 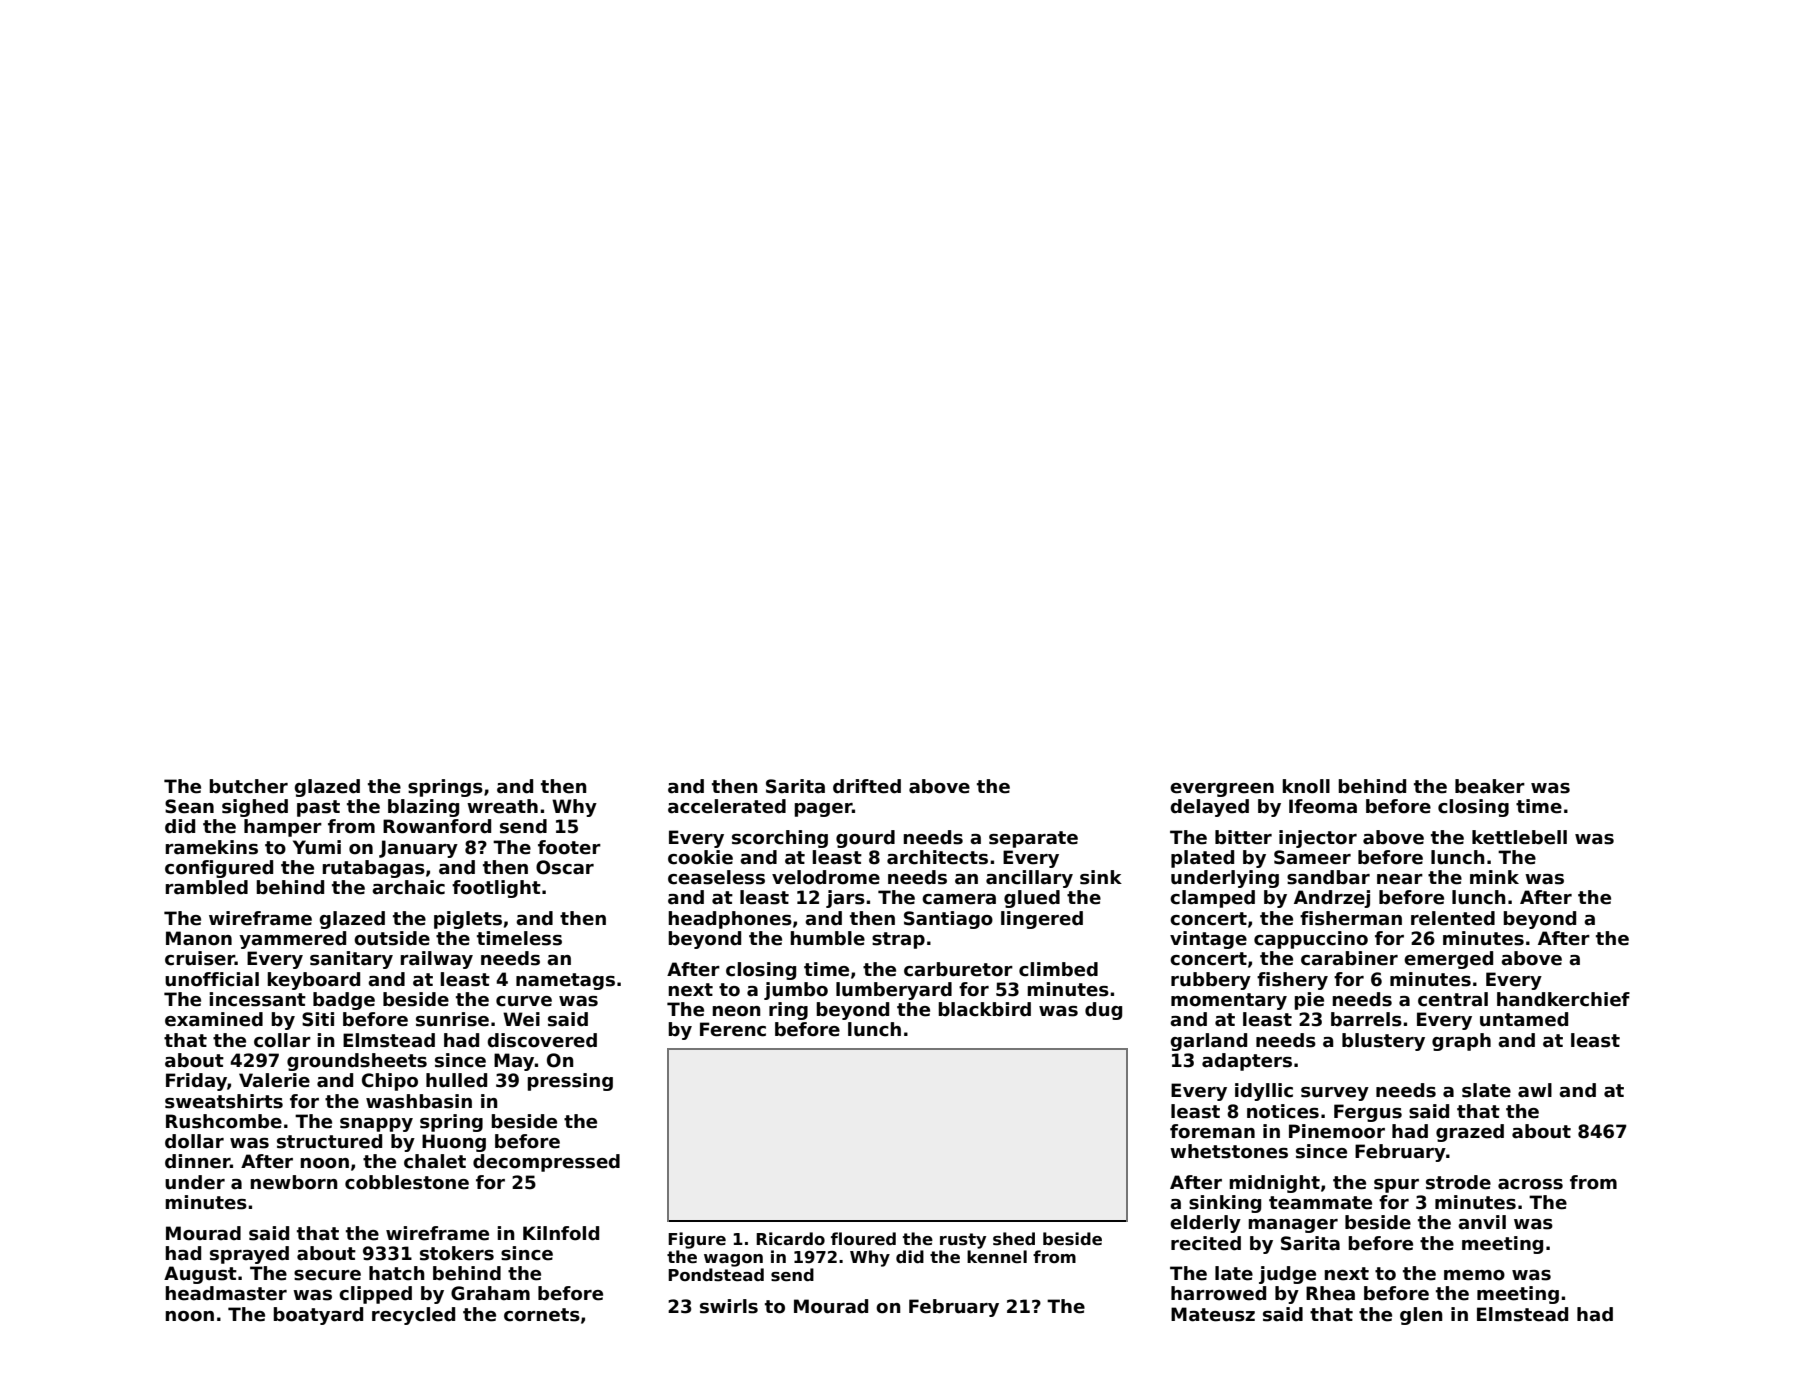 I want to click on lumberyard, so click(x=894, y=991).
